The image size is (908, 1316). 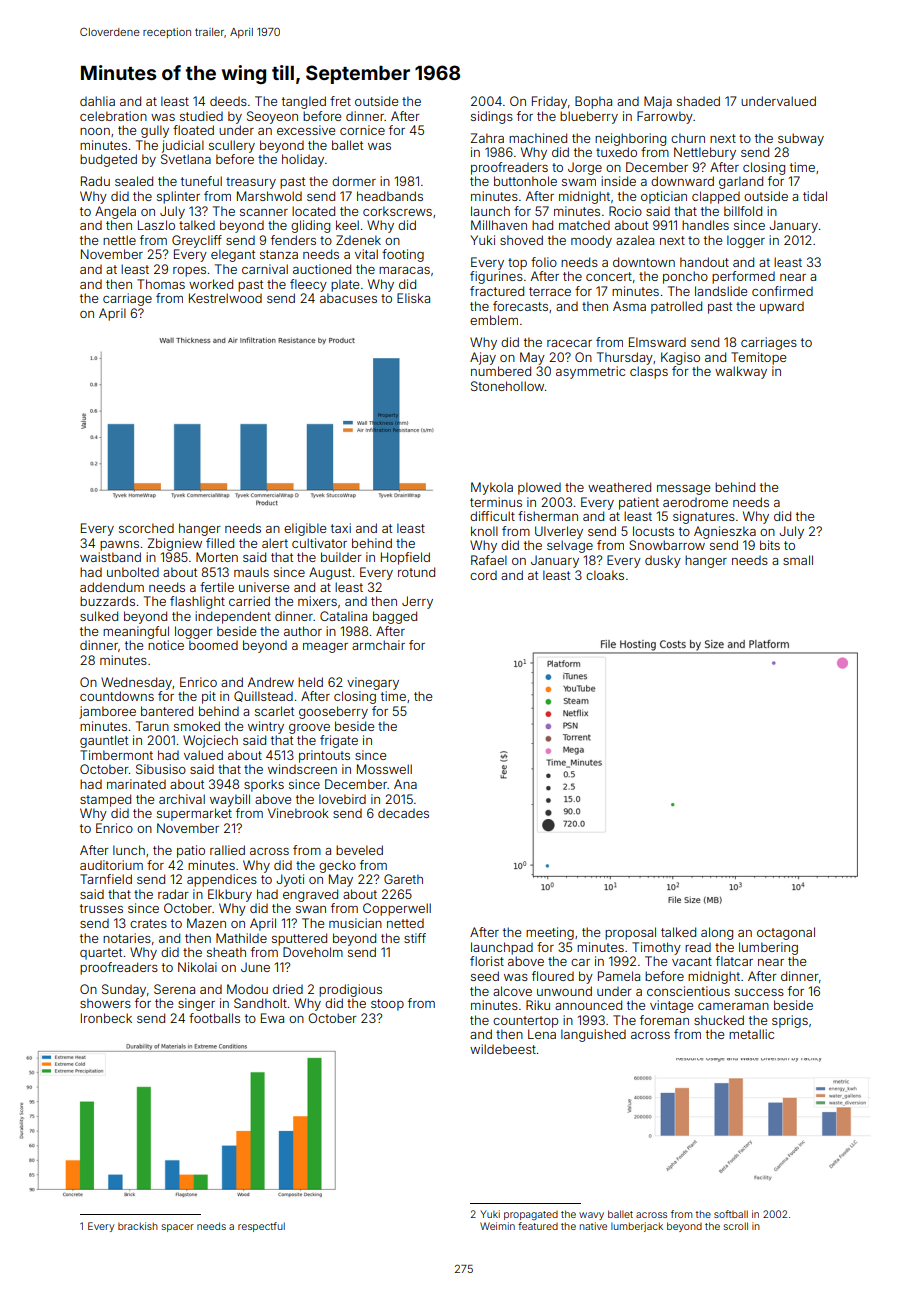 I want to click on octagonal, so click(x=786, y=933).
